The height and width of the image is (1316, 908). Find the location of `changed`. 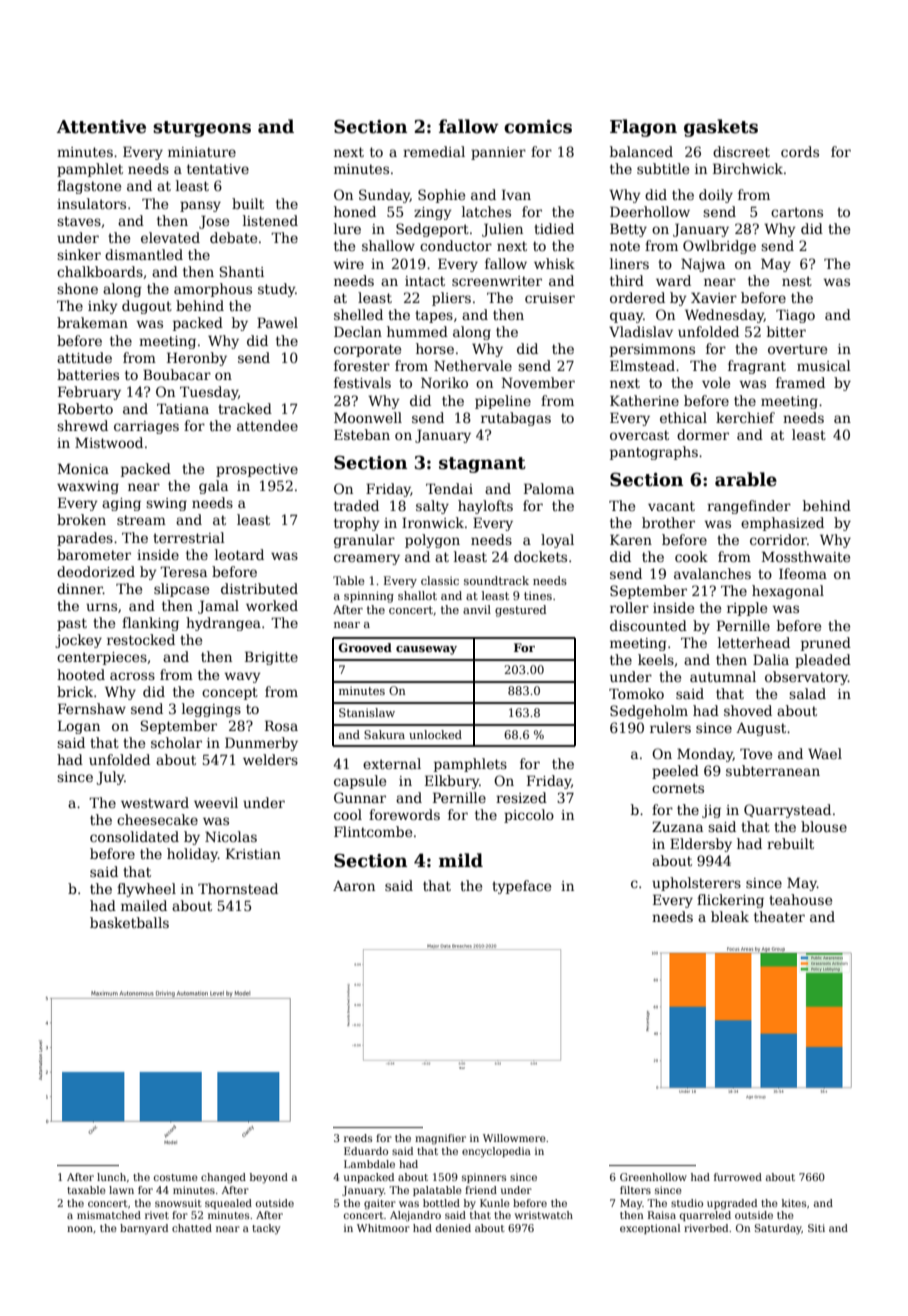

changed is located at coordinates (223, 1178).
